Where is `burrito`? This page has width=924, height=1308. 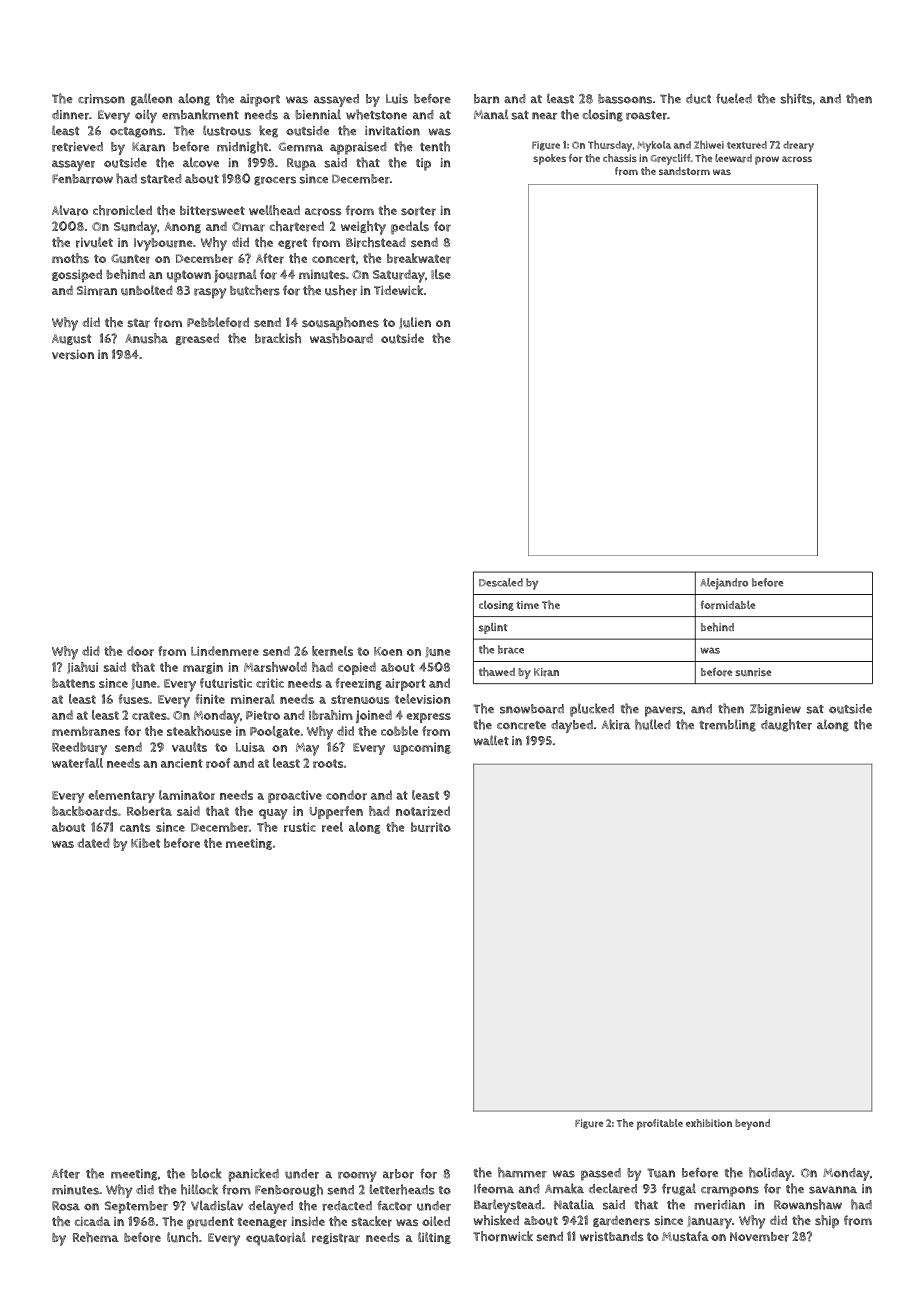 burrito is located at coordinates (431, 827).
